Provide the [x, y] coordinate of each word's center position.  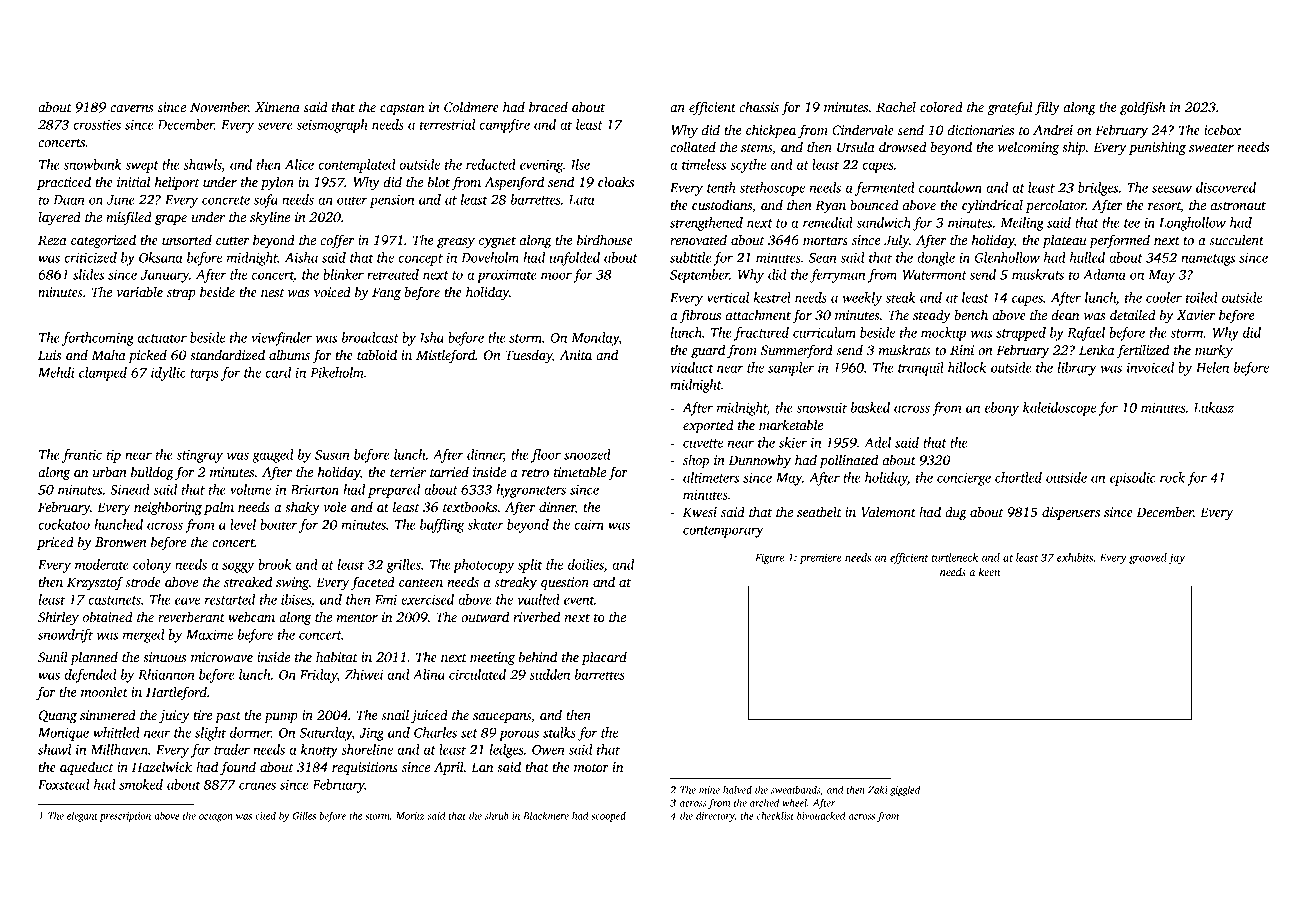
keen [989, 571]
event [579, 600]
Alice [299, 164]
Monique [63, 734]
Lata [581, 200]
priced [55, 543]
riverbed [536, 616]
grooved [1148, 558]
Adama [1104, 274]
